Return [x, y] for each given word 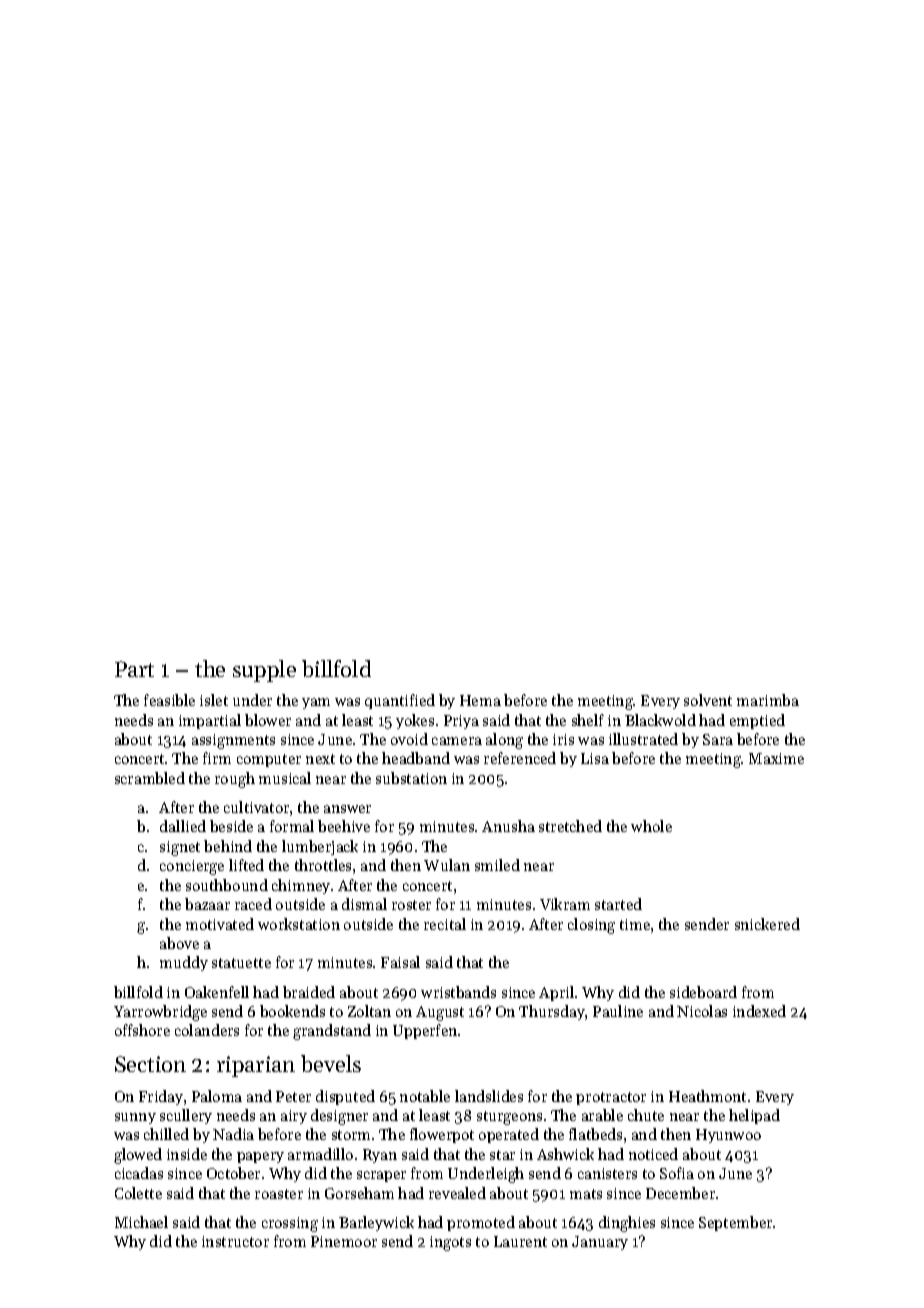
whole [651, 826]
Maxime [776, 758]
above [179, 943]
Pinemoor [344, 1241]
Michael [141, 1222]
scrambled [150, 778]
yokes [415, 721]
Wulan [447, 865]
